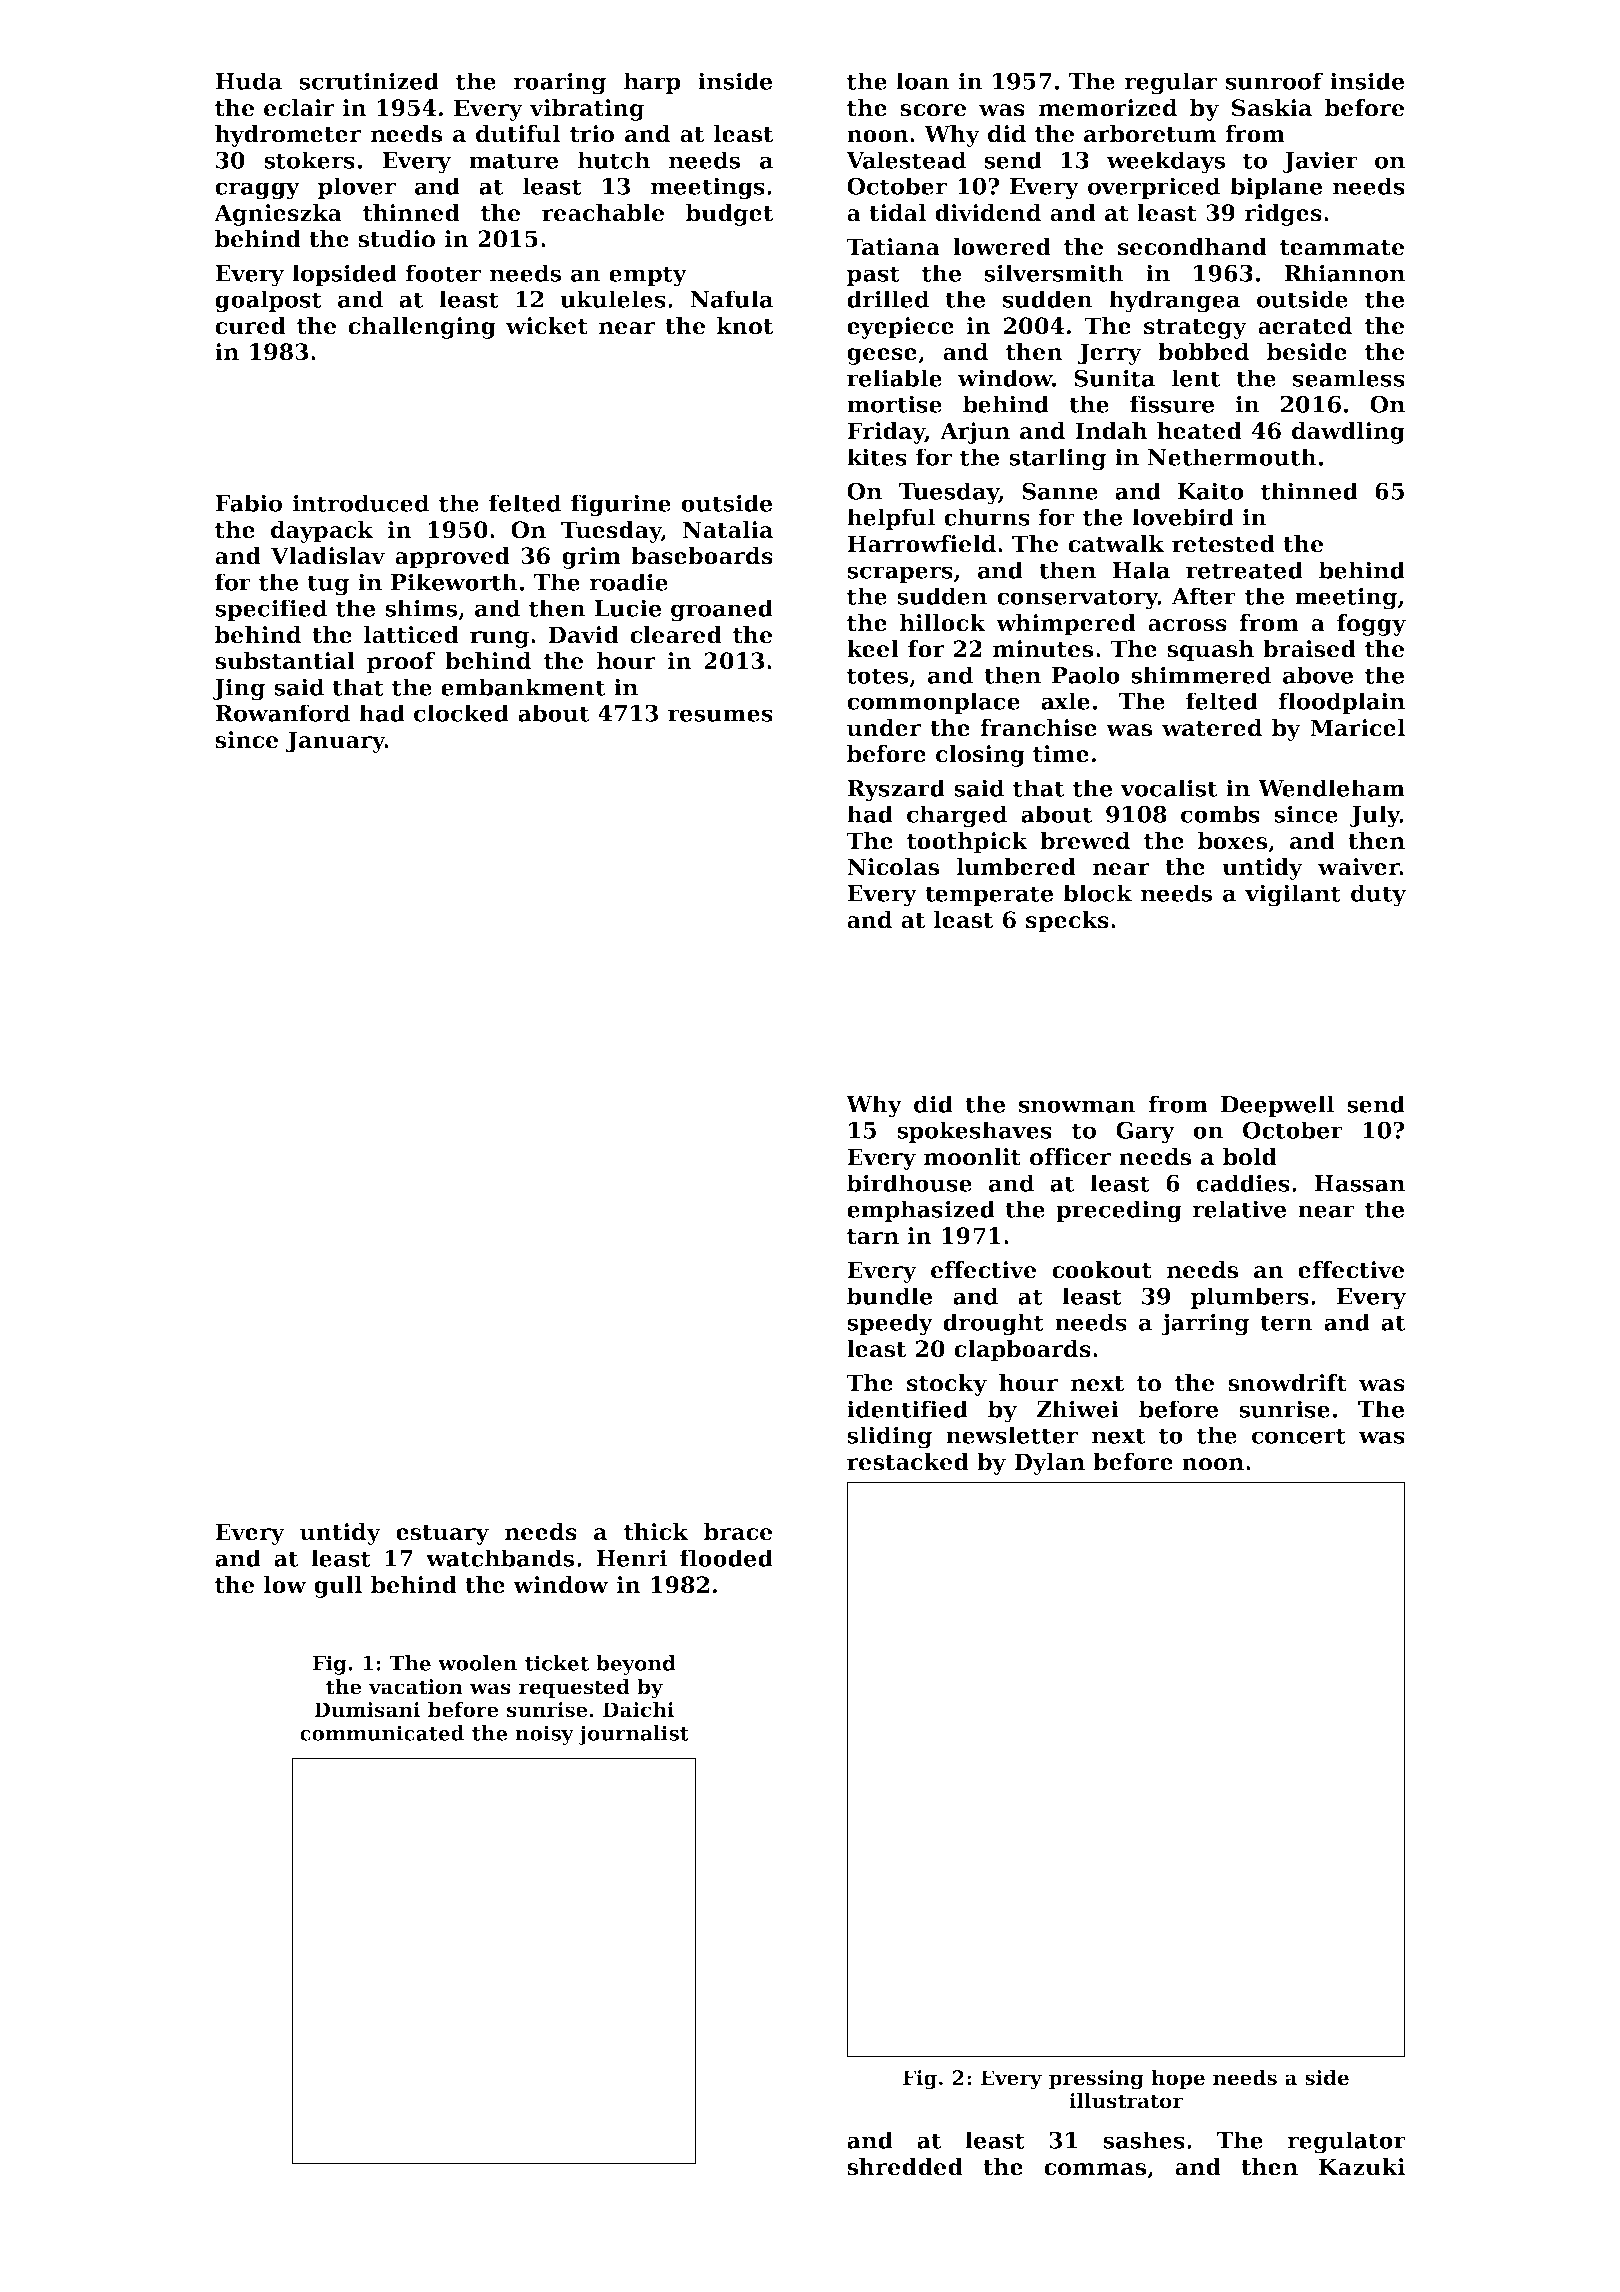 This screenshot has width=1620, height=2292. What do you see at coordinates (906, 160) in the screenshot?
I see `Valestead` at bounding box center [906, 160].
